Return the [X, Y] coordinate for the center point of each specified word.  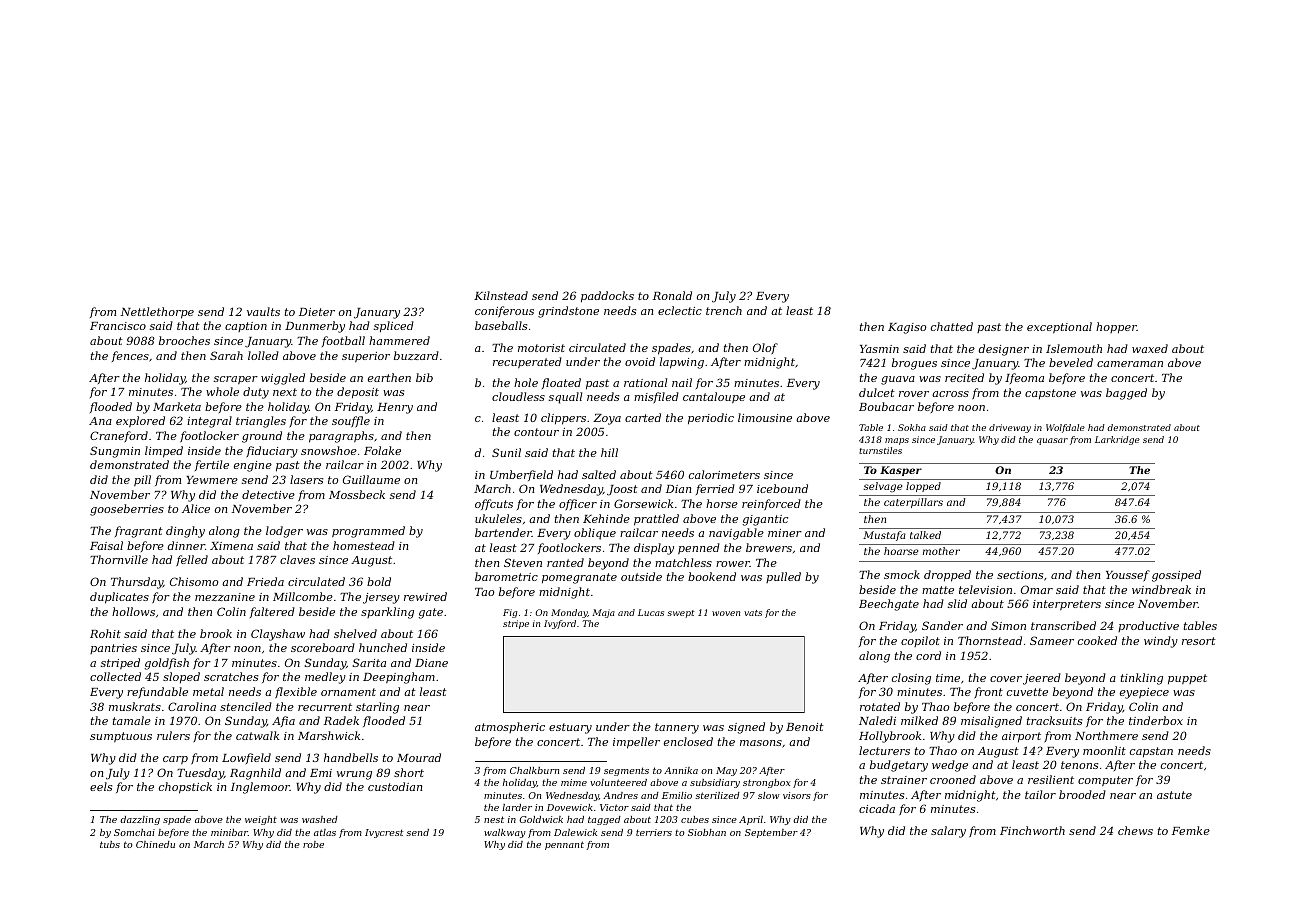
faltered [272, 612]
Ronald [672, 295]
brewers [769, 547]
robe [313, 844]
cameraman [1130, 364]
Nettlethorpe [157, 313]
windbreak [1161, 589]
